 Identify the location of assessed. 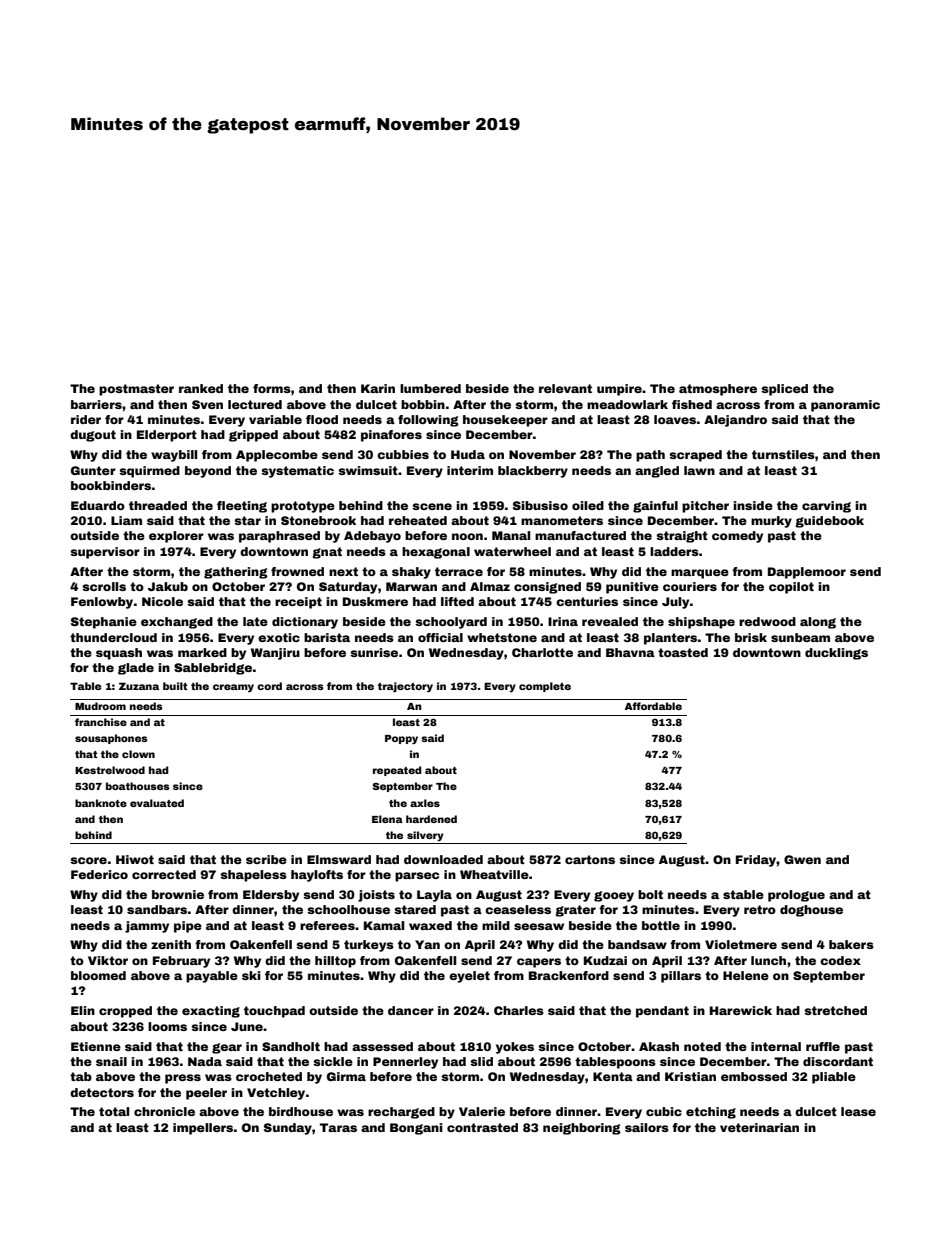
(382, 1046).
